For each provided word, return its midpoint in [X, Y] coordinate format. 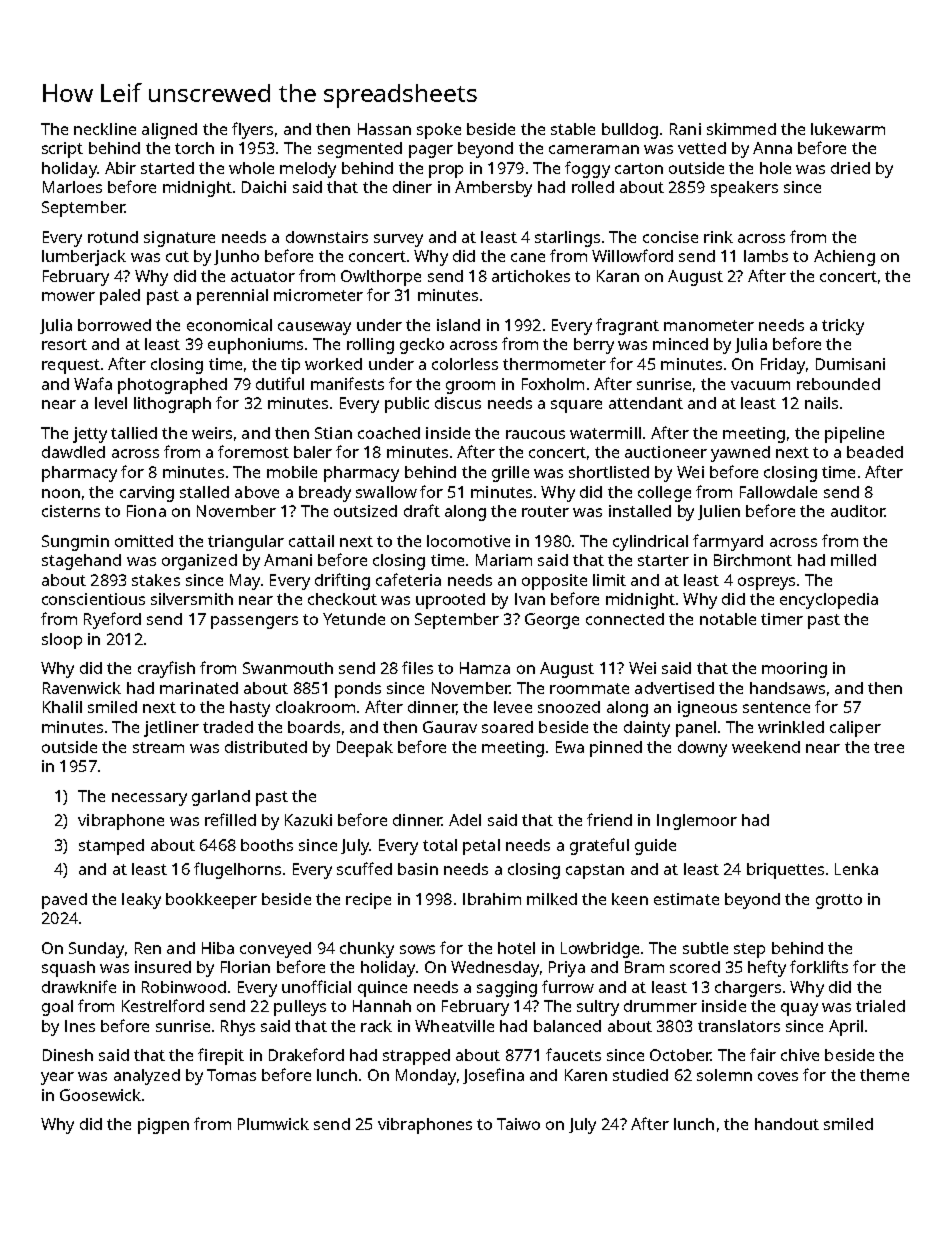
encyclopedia [829, 601]
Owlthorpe [381, 278]
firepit [221, 1056]
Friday [783, 366]
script [62, 150]
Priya [567, 969]
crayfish [166, 669]
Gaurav [450, 727]
